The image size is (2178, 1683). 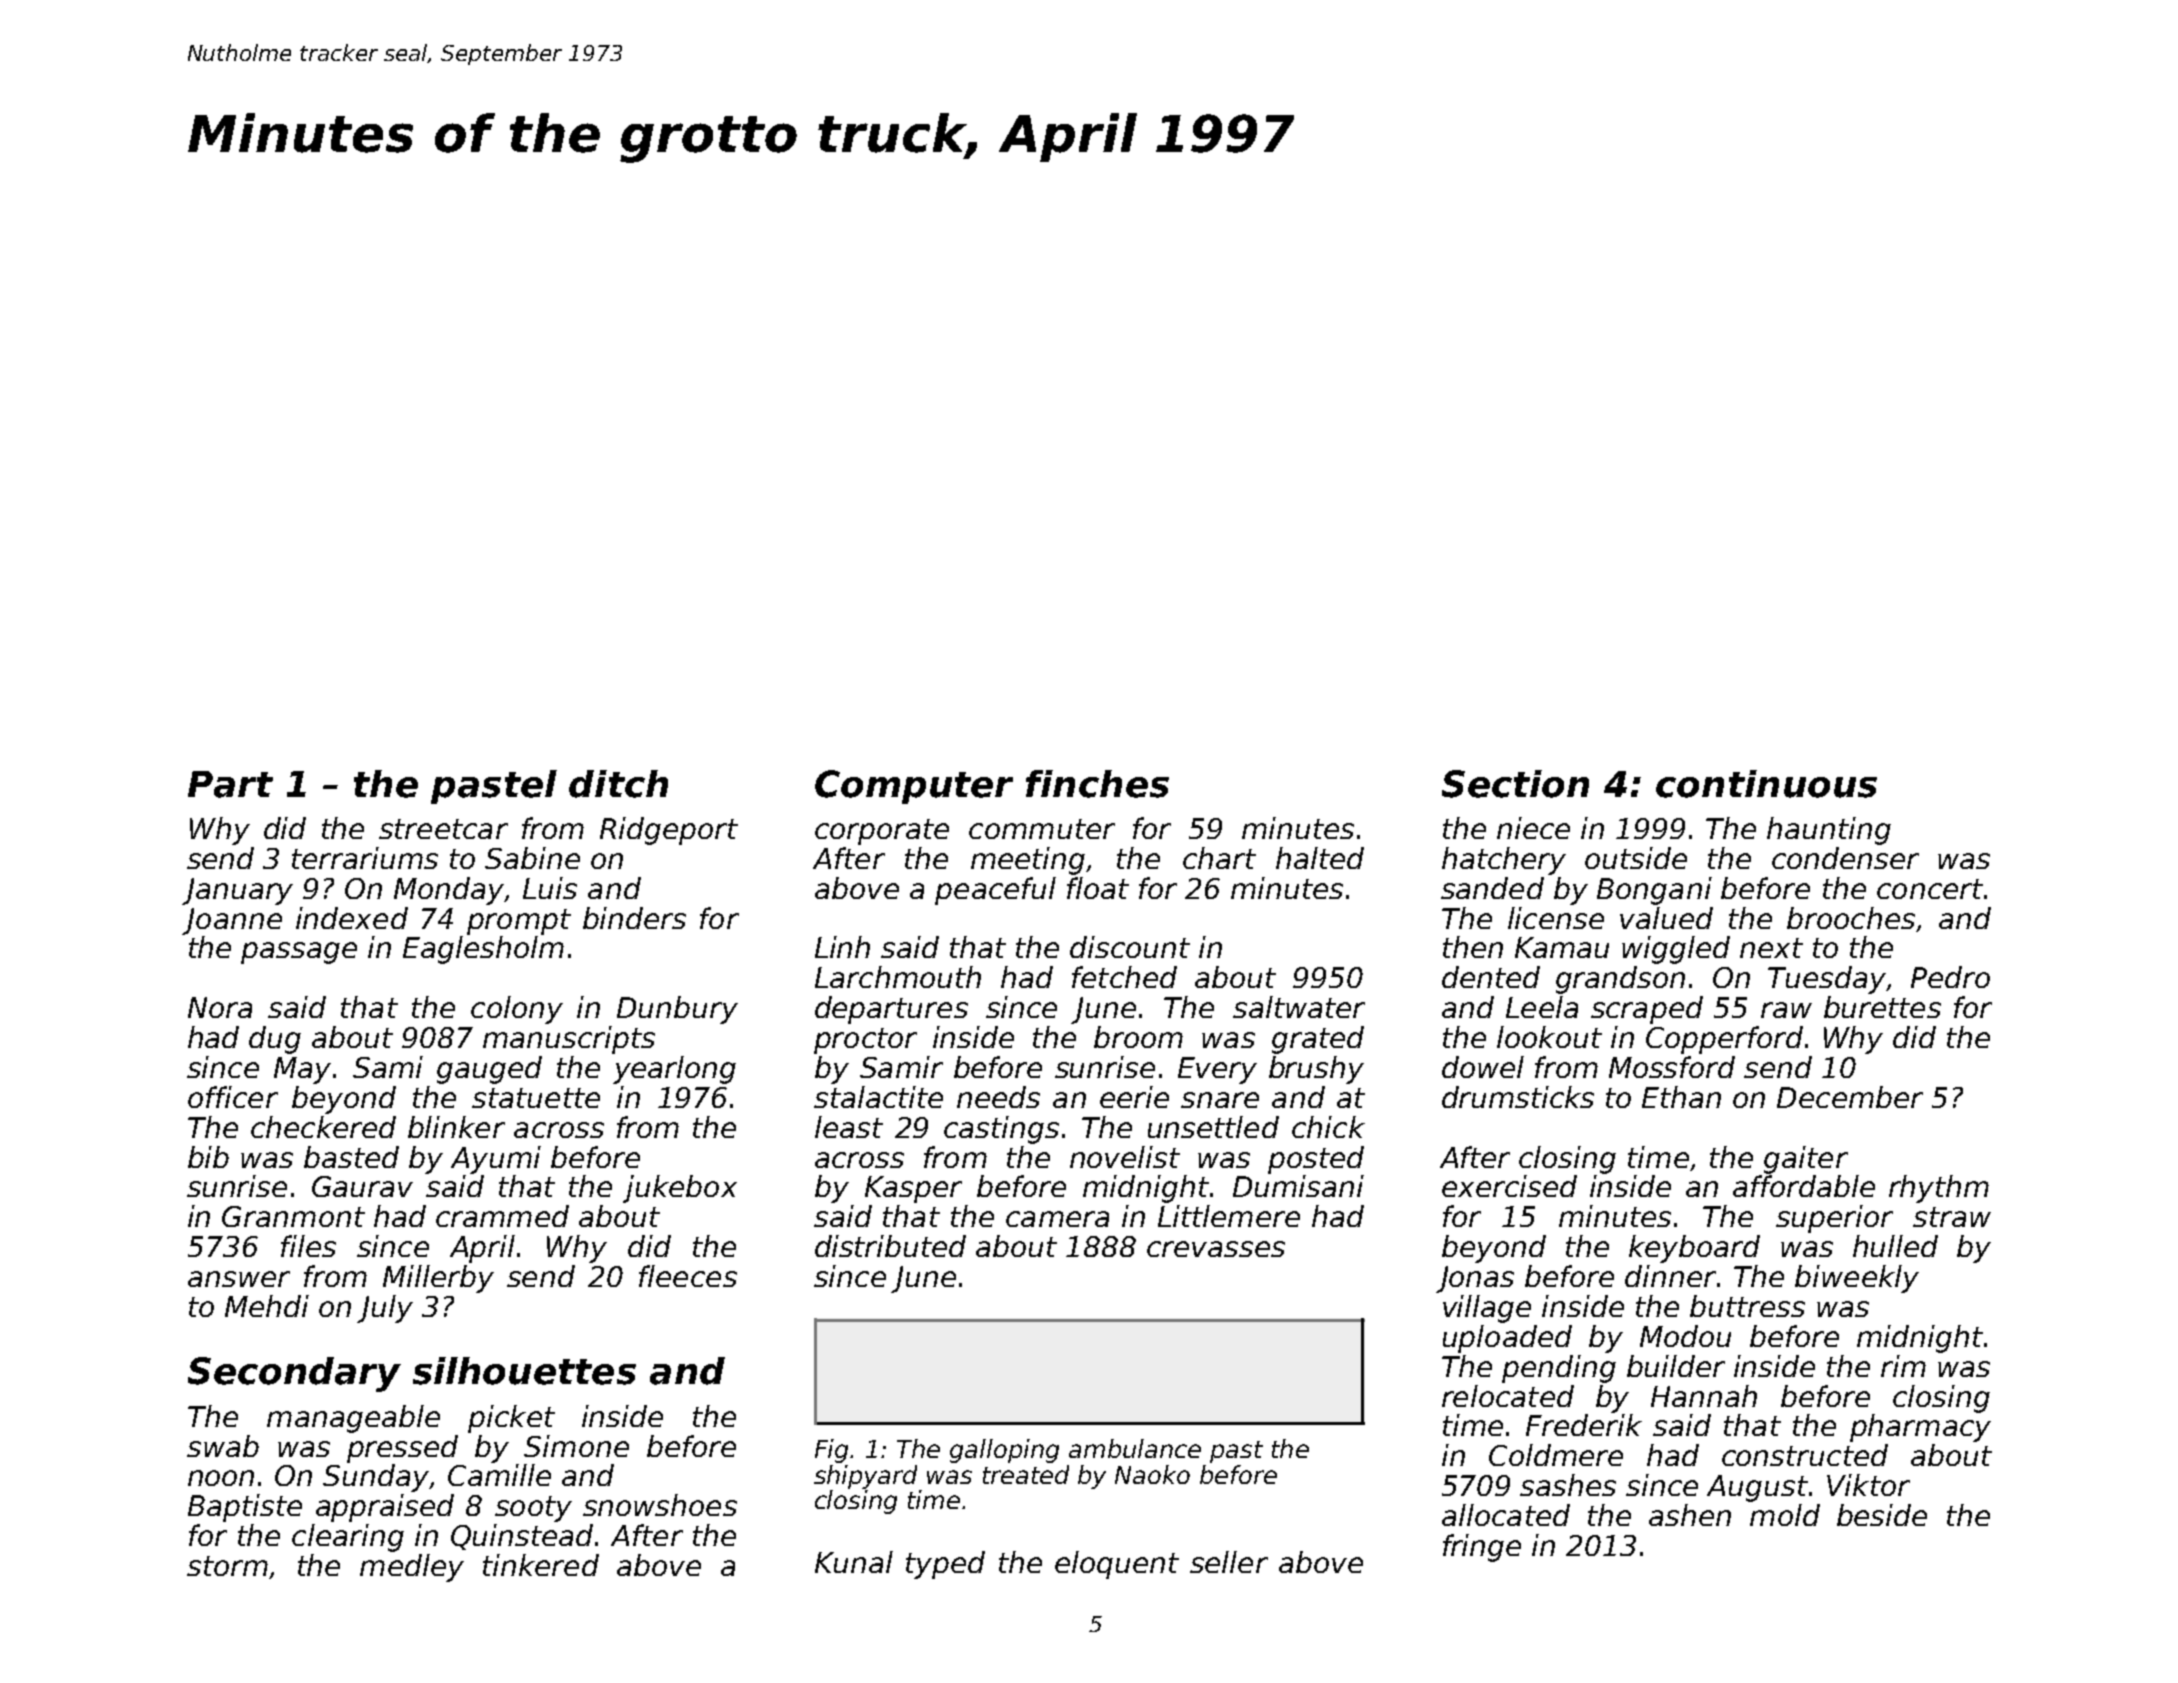 What do you see at coordinates (914, 787) in the image?
I see `Computer` at bounding box center [914, 787].
